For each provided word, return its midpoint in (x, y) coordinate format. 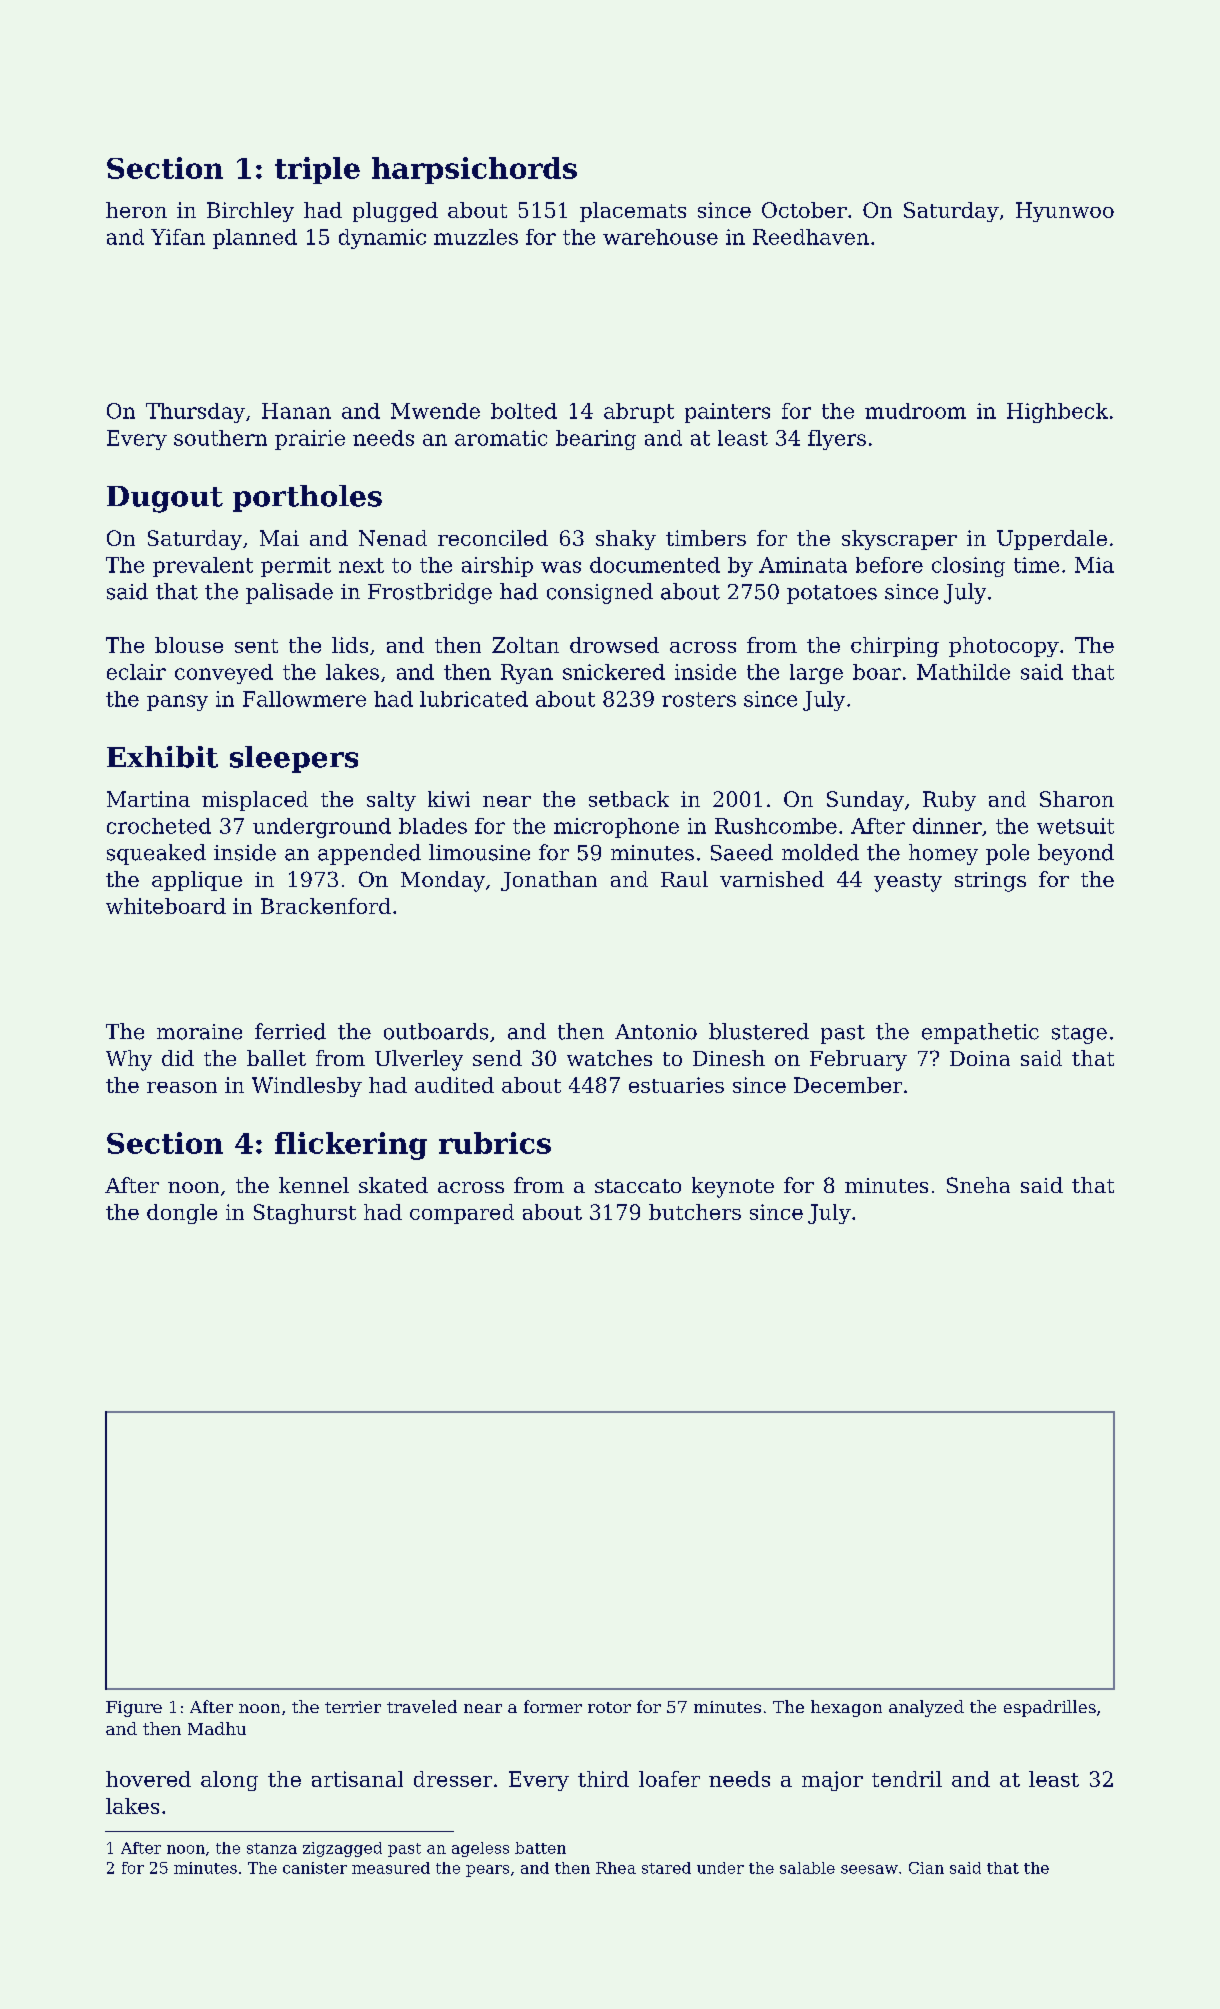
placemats (633, 212)
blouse (189, 645)
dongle (182, 1214)
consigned (600, 593)
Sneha (978, 1185)
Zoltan (525, 645)
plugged (395, 212)
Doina (980, 1058)
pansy (177, 703)
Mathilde (963, 672)
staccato (638, 1186)
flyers (837, 440)
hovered (148, 1779)
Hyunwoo (1065, 212)
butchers (695, 1212)
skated (393, 1185)
